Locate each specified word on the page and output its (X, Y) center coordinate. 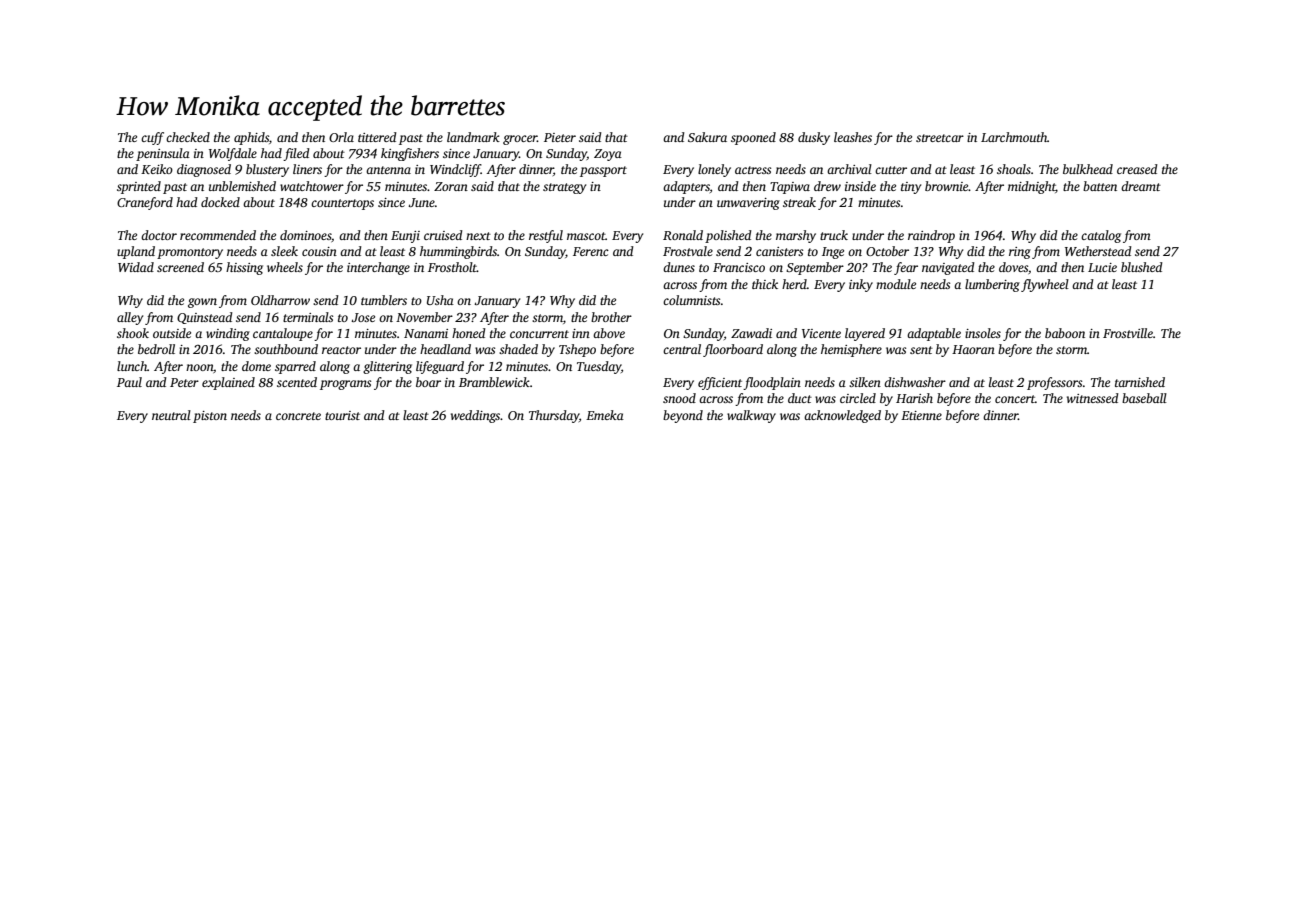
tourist (342, 415)
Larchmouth (1014, 137)
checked (188, 137)
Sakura (707, 137)
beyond (683, 416)
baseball (1144, 398)
